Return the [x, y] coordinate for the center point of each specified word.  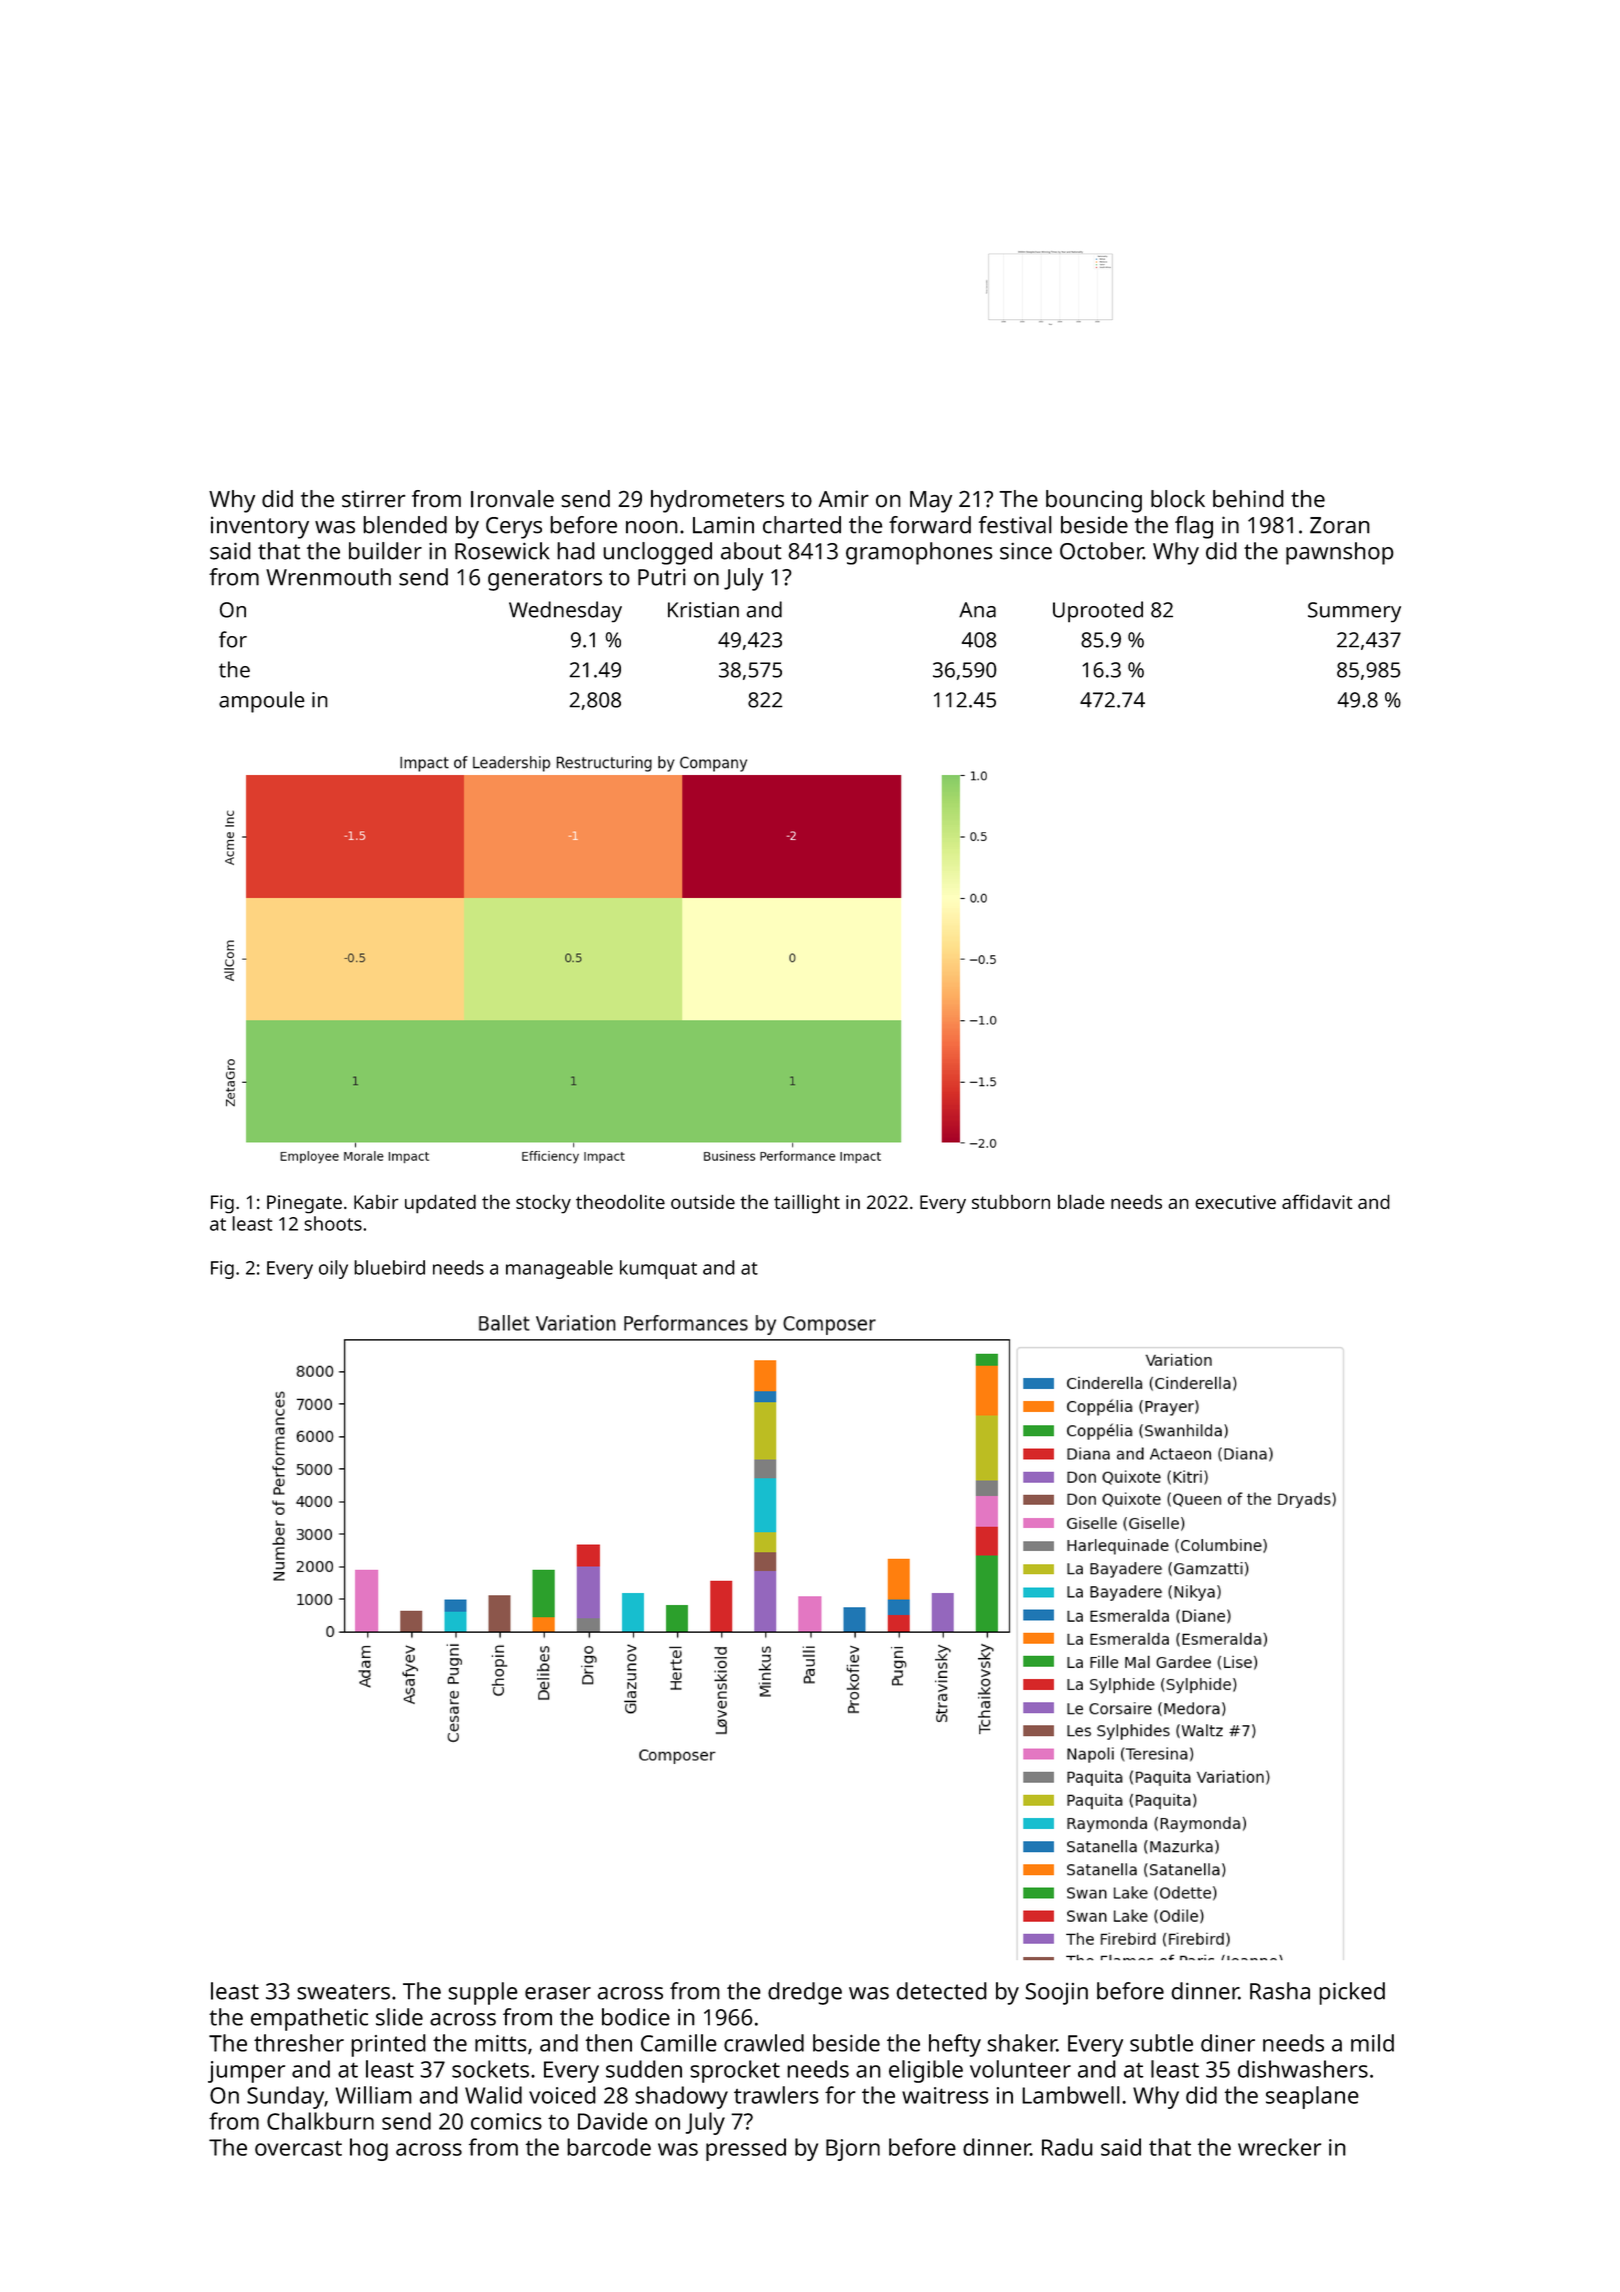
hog [369, 2149]
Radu [1067, 2147]
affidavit [1317, 1201]
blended [405, 525]
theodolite [620, 1201]
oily [333, 1269]
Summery [1354, 612]
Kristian [703, 610]
